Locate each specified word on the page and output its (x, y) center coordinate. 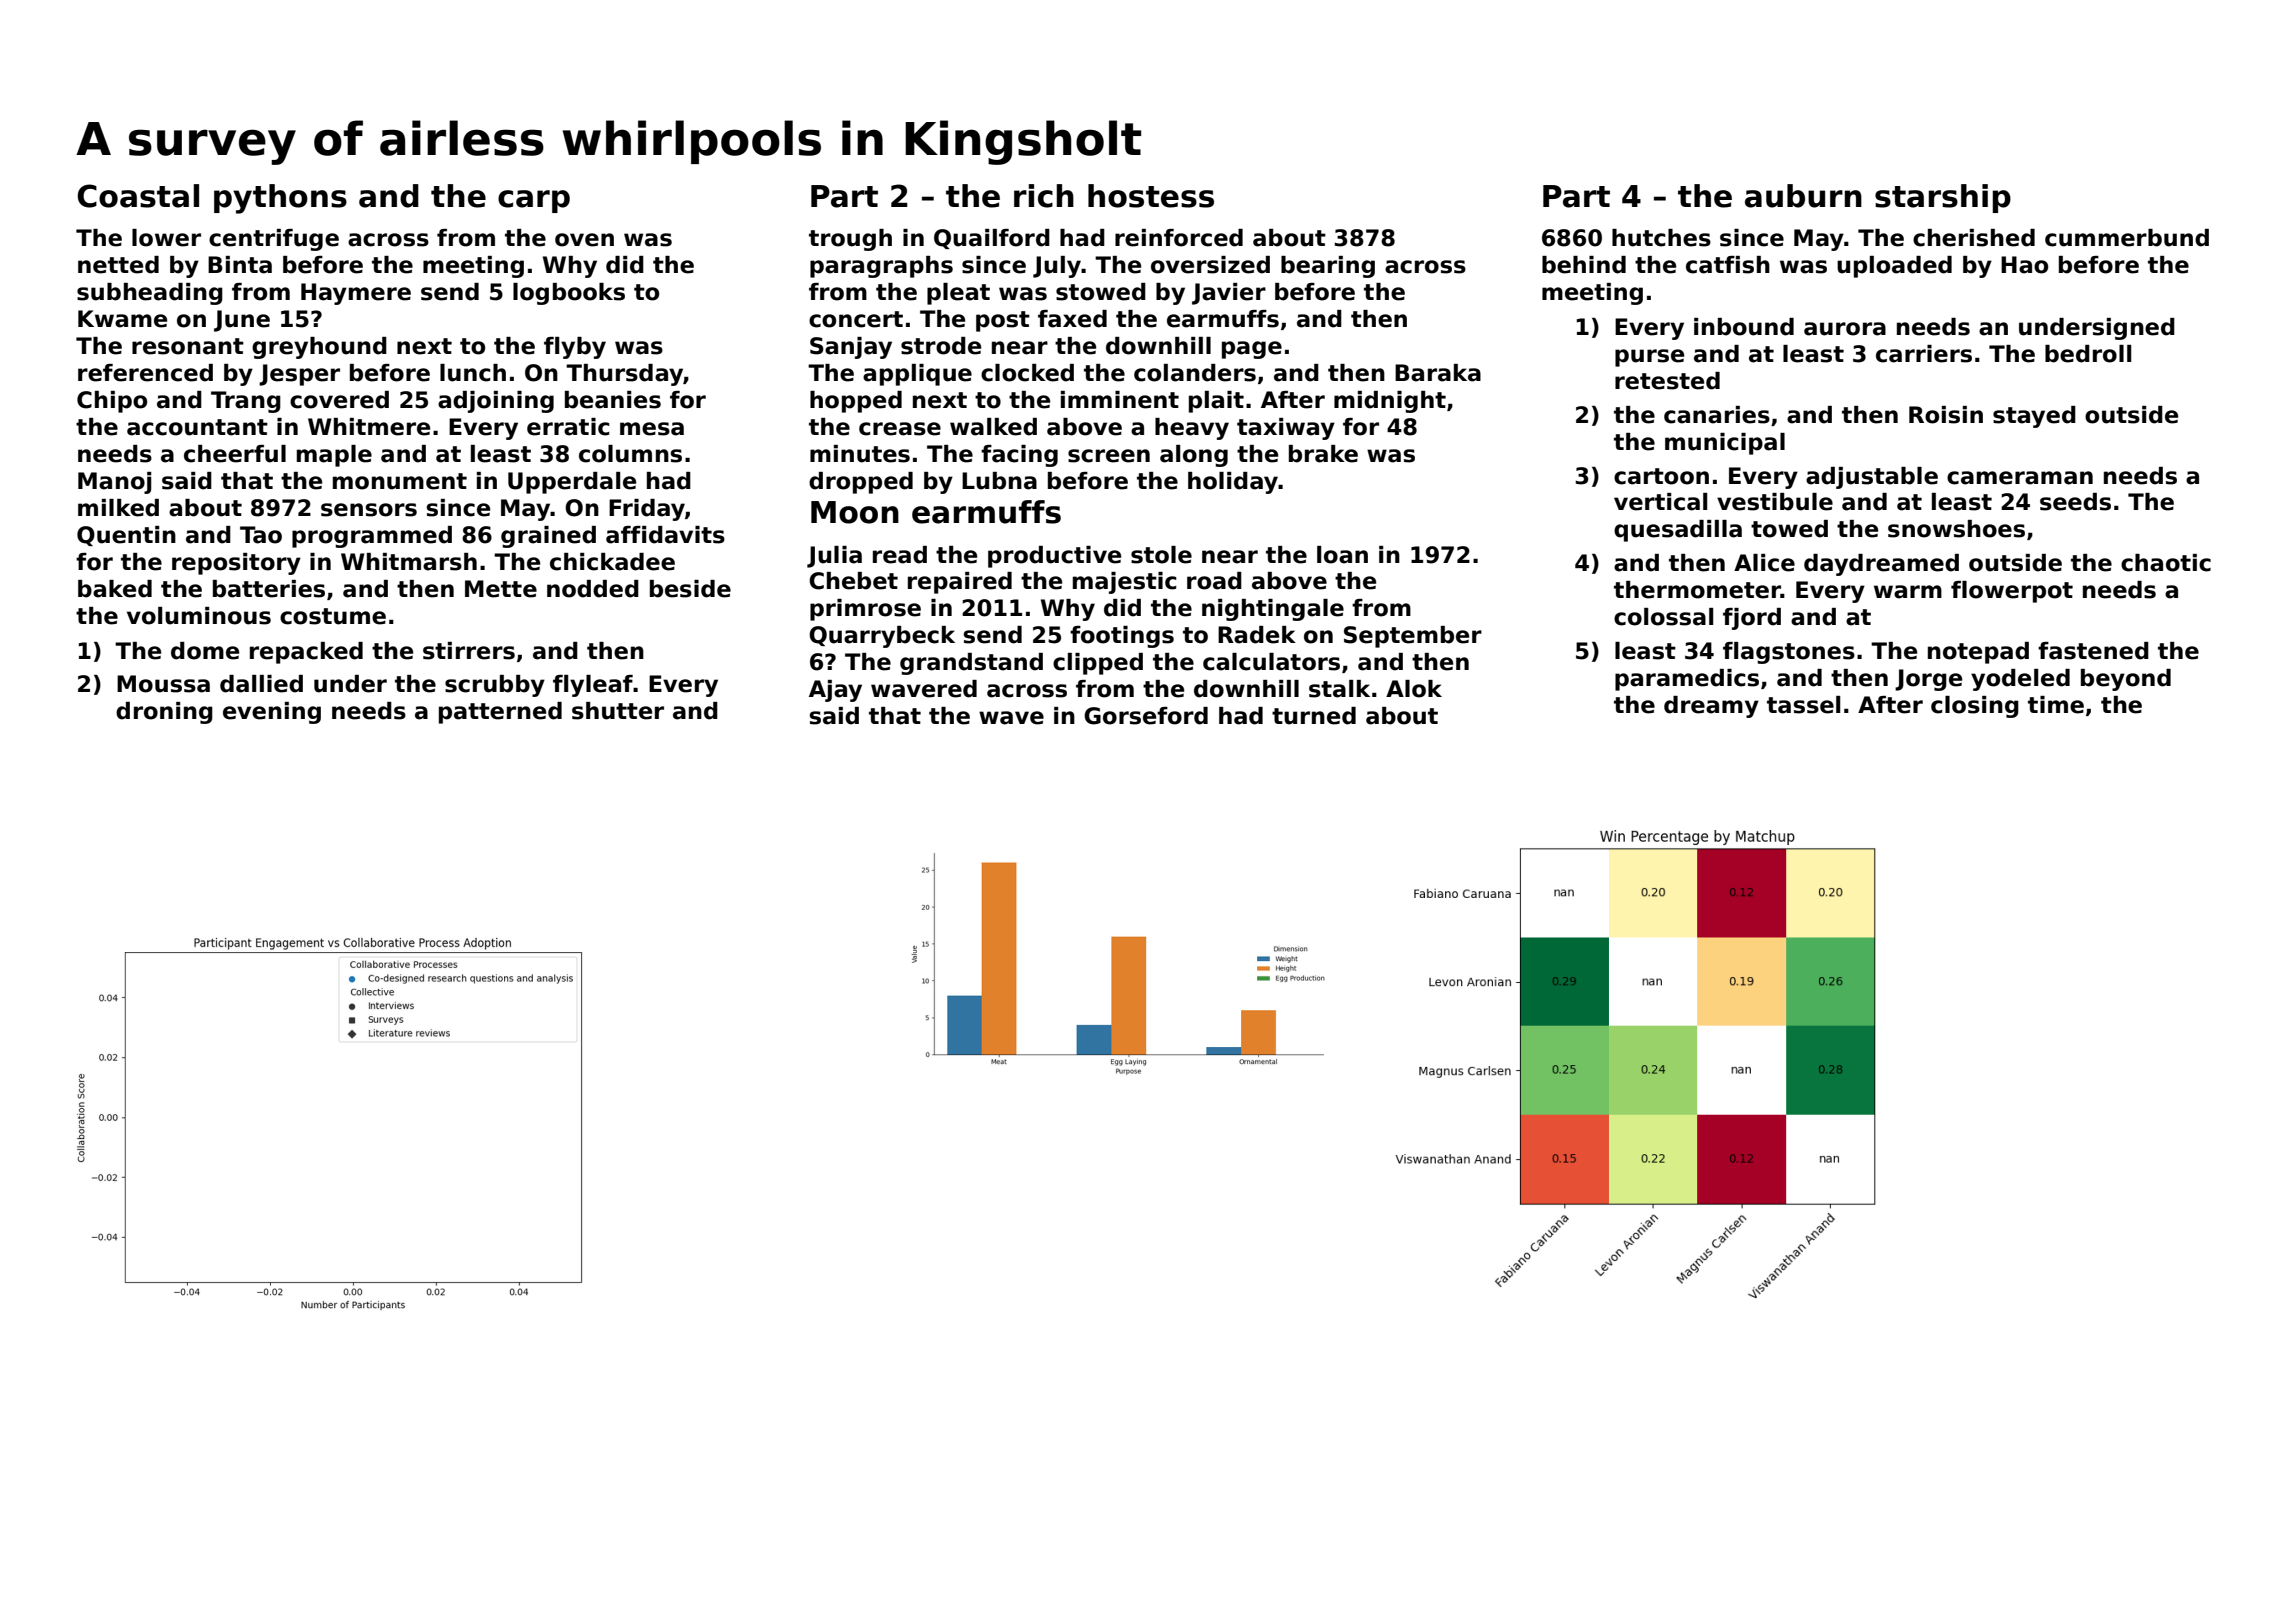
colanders (1195, 373)
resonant (188, 346)
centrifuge (274, 240)
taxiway (1286, 429)
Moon (855, 512)
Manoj (114, 483)
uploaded (1894, 267)
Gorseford (1146, 716)
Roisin (1946, 415)
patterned (500, 713)
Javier (1229, 294)
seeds (2075, 502)
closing (1975, 707)
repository (236, 564)
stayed (2034, 417)
